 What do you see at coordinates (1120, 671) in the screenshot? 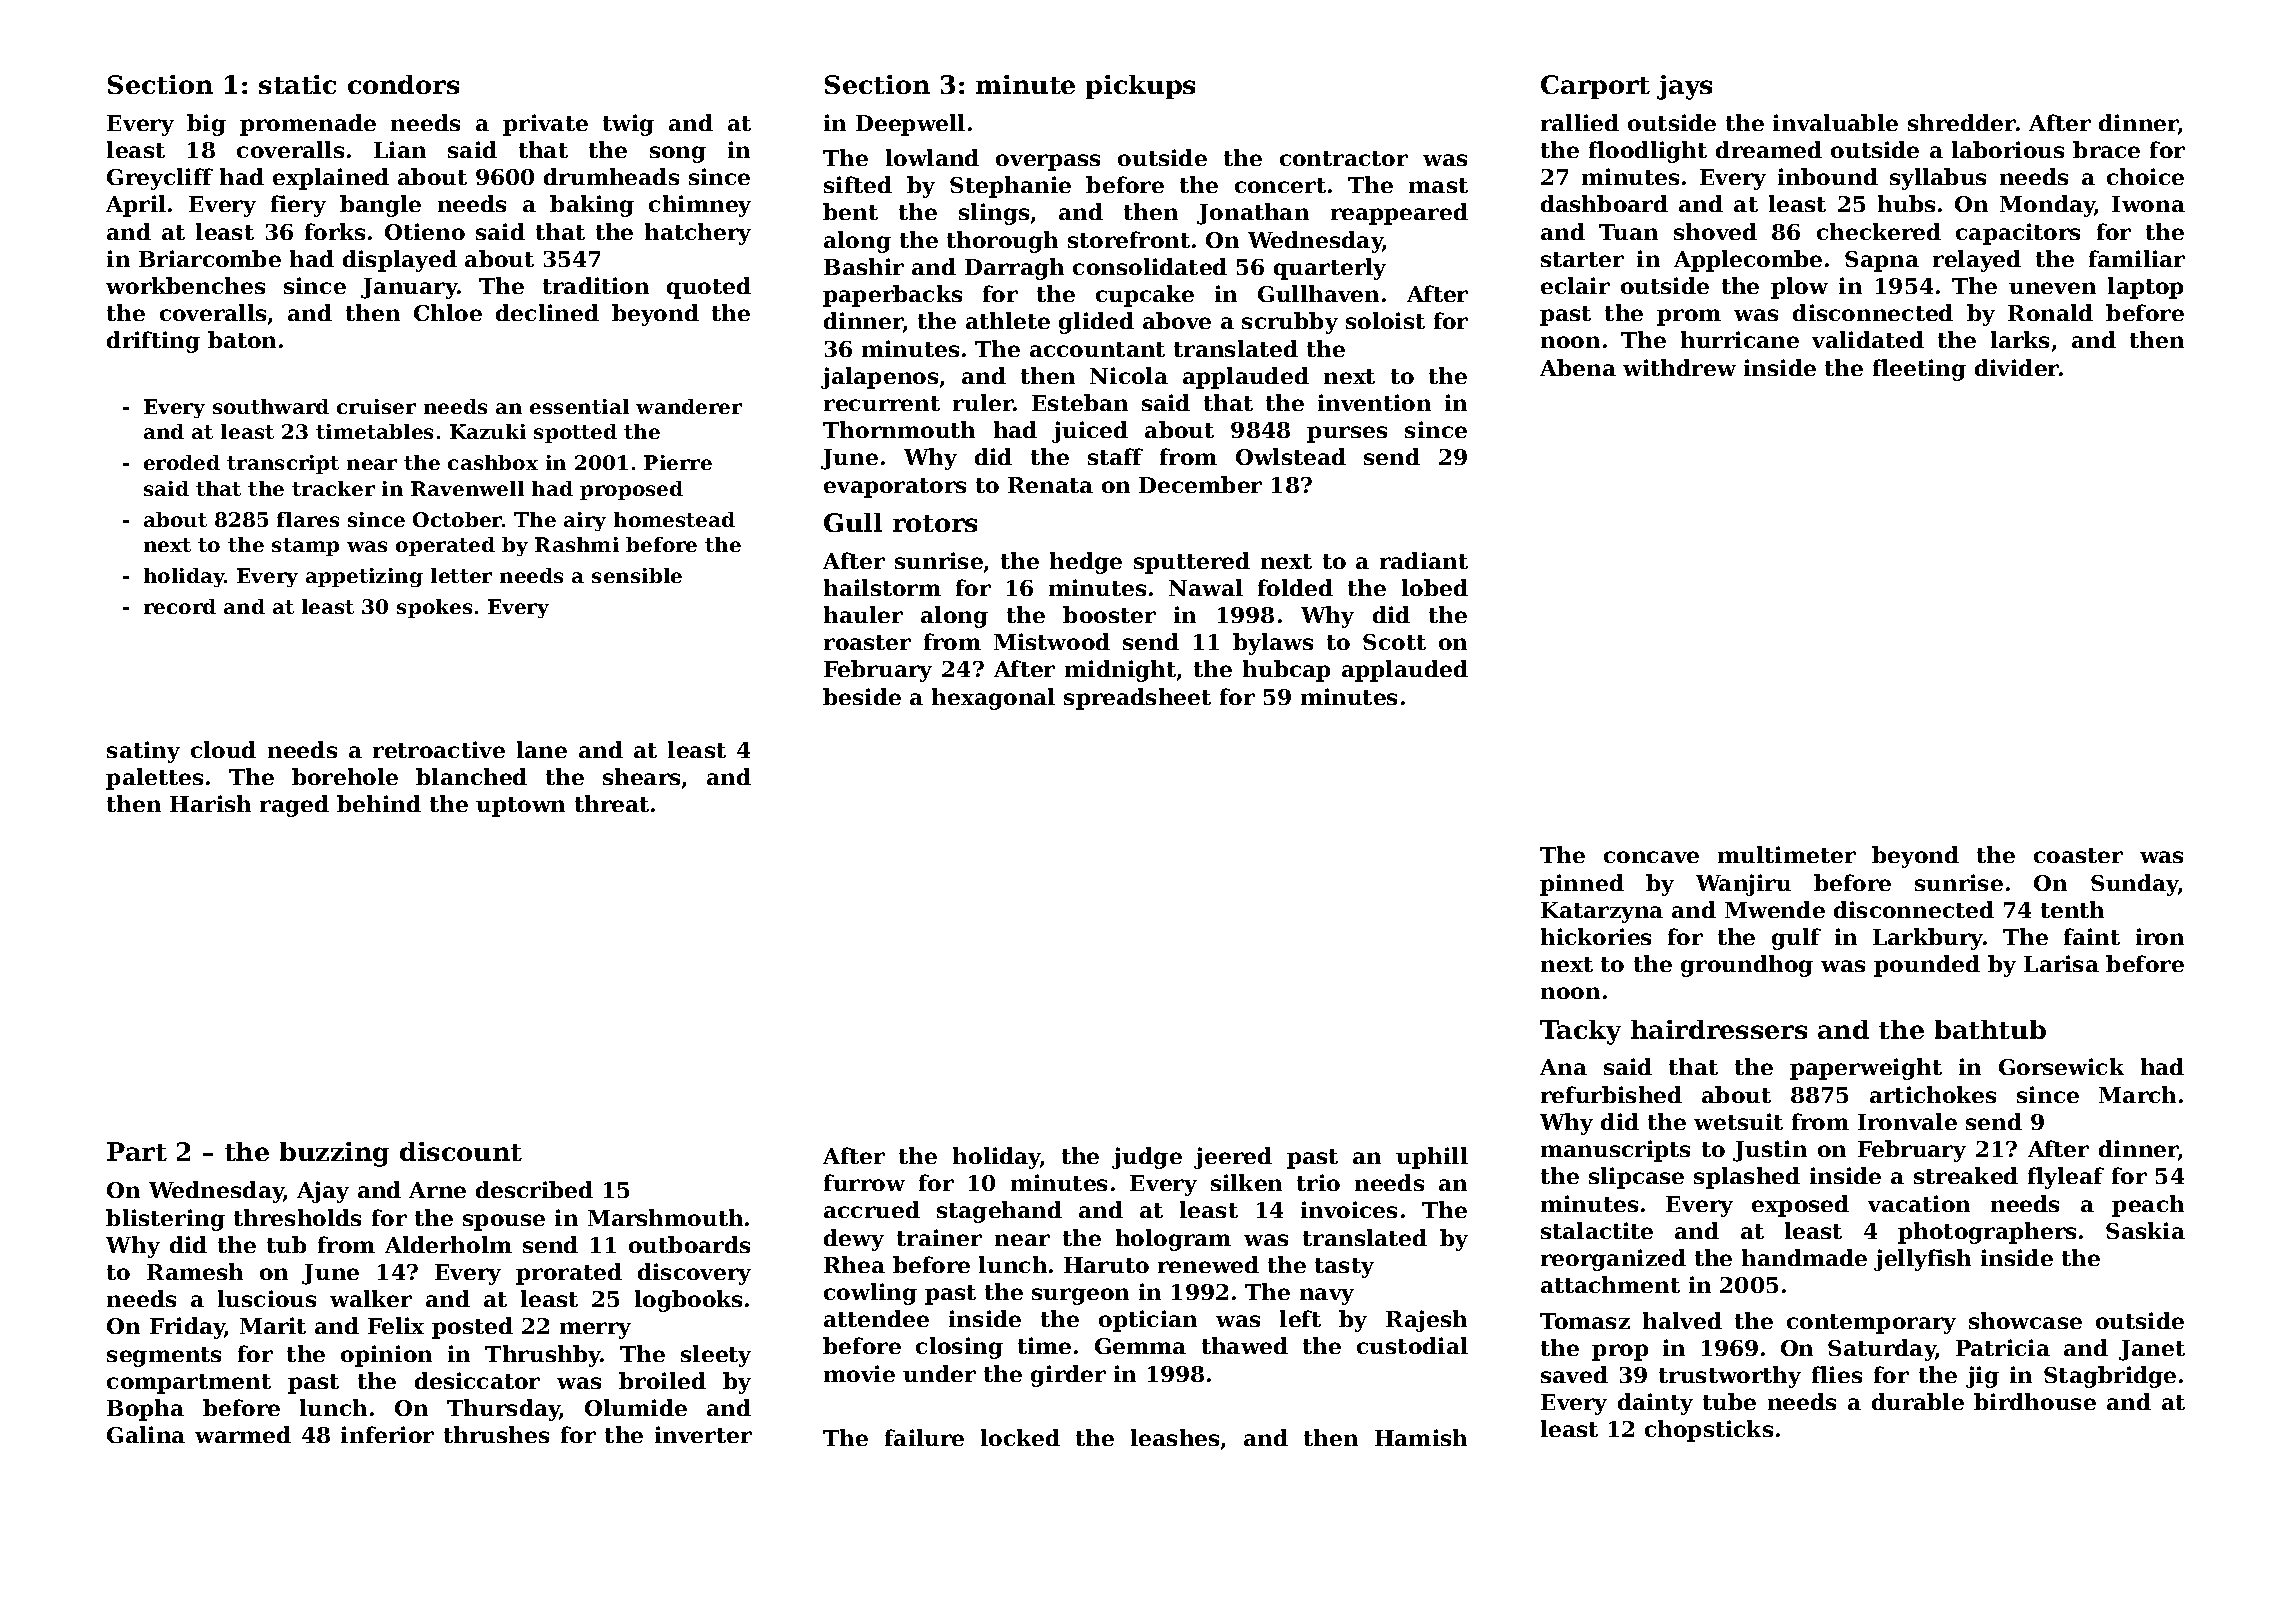
I see `midnight` at bounding box center [1120, 671].
